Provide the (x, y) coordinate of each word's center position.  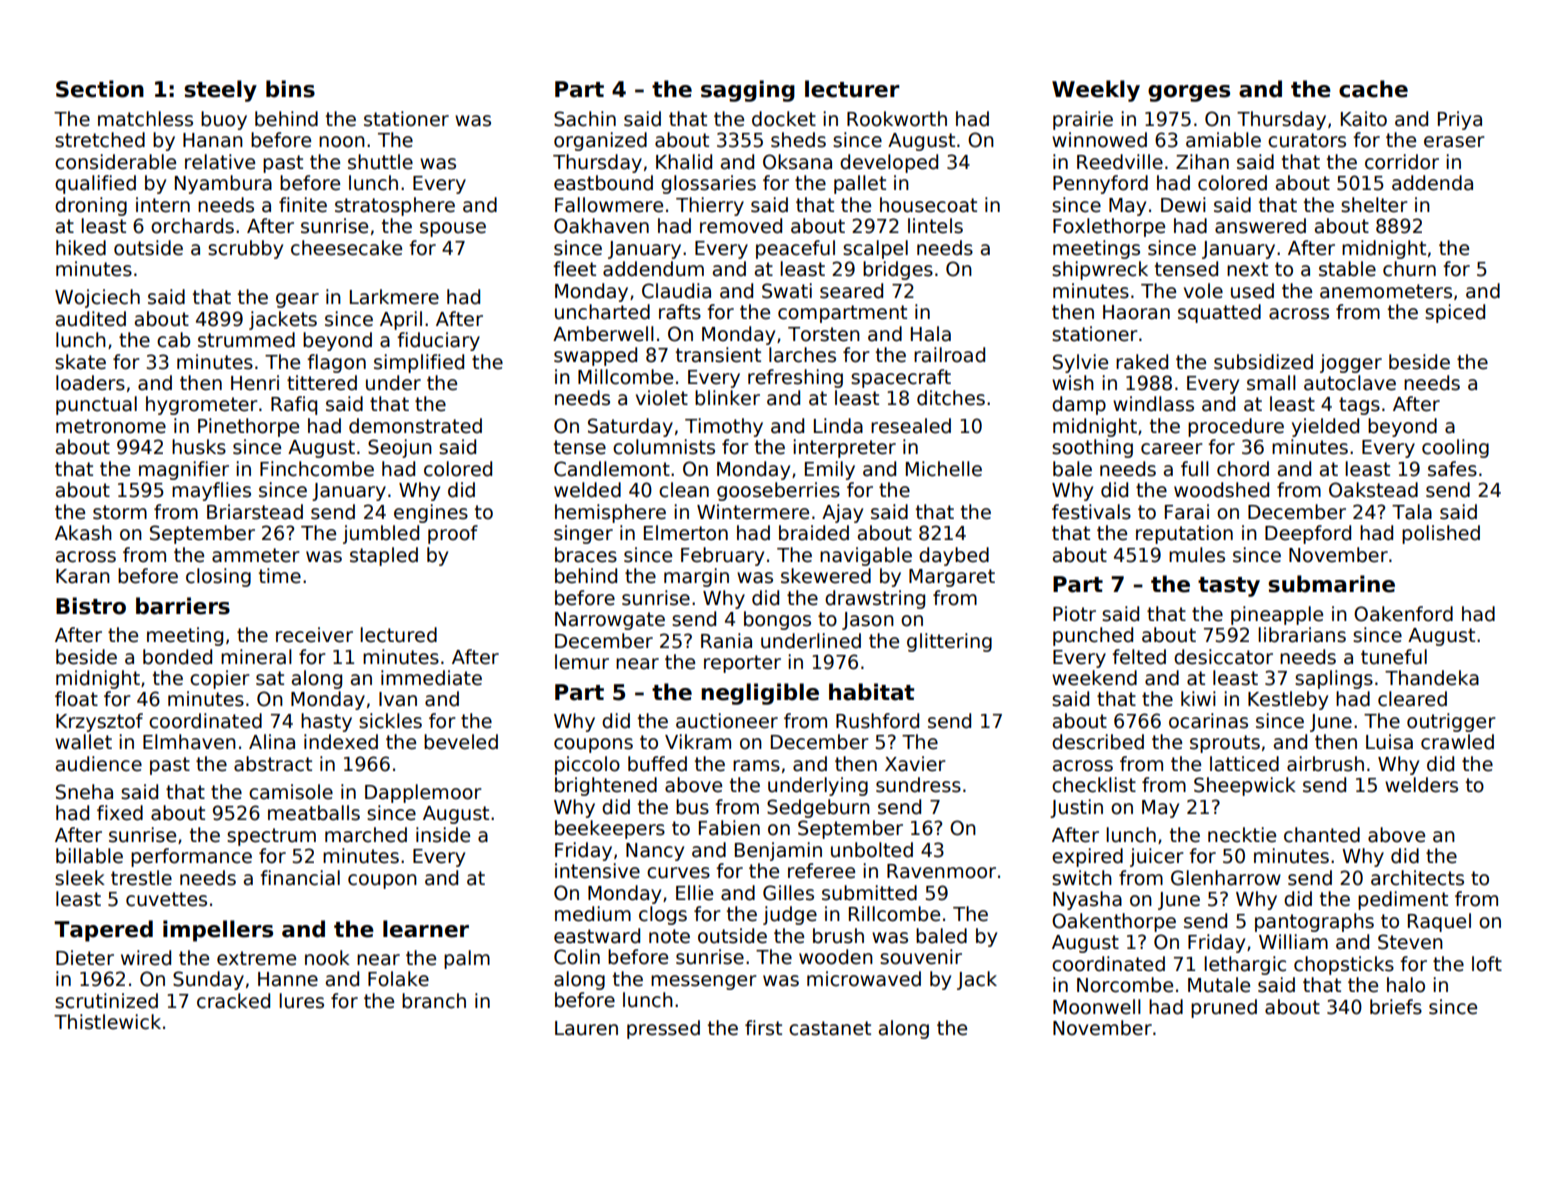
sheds (798, 140)
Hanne (288, 979)
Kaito (1364, 119)
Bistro (91, 606)
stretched (100, 140)
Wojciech (97, 298)
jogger (1351, 363)
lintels (935, 226)
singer (583, 534)
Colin (577, 957)
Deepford (1308, 534)
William (1293, 942)
